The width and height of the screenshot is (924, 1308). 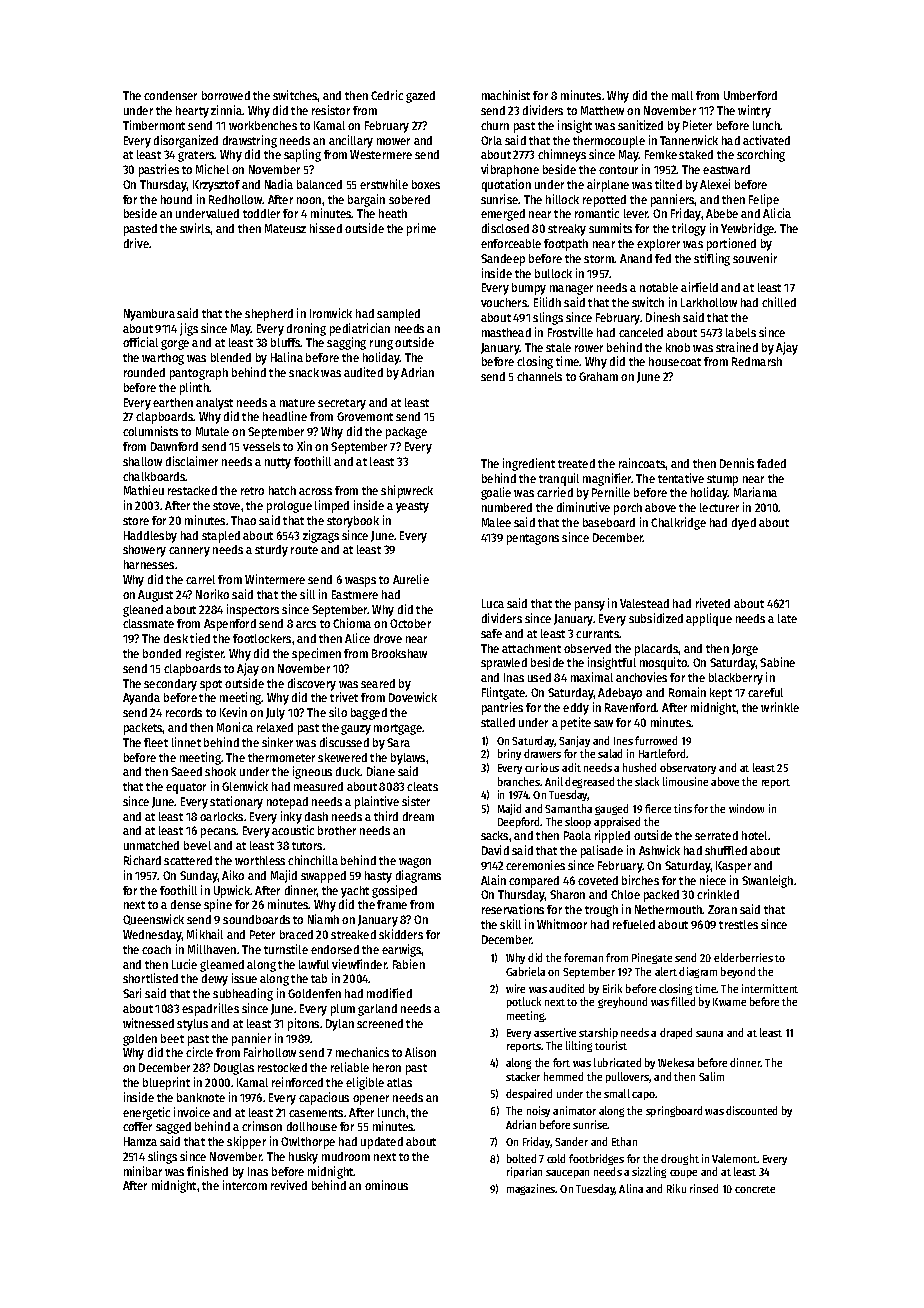 I want to click on nutty, so click(x=278, y=463).
